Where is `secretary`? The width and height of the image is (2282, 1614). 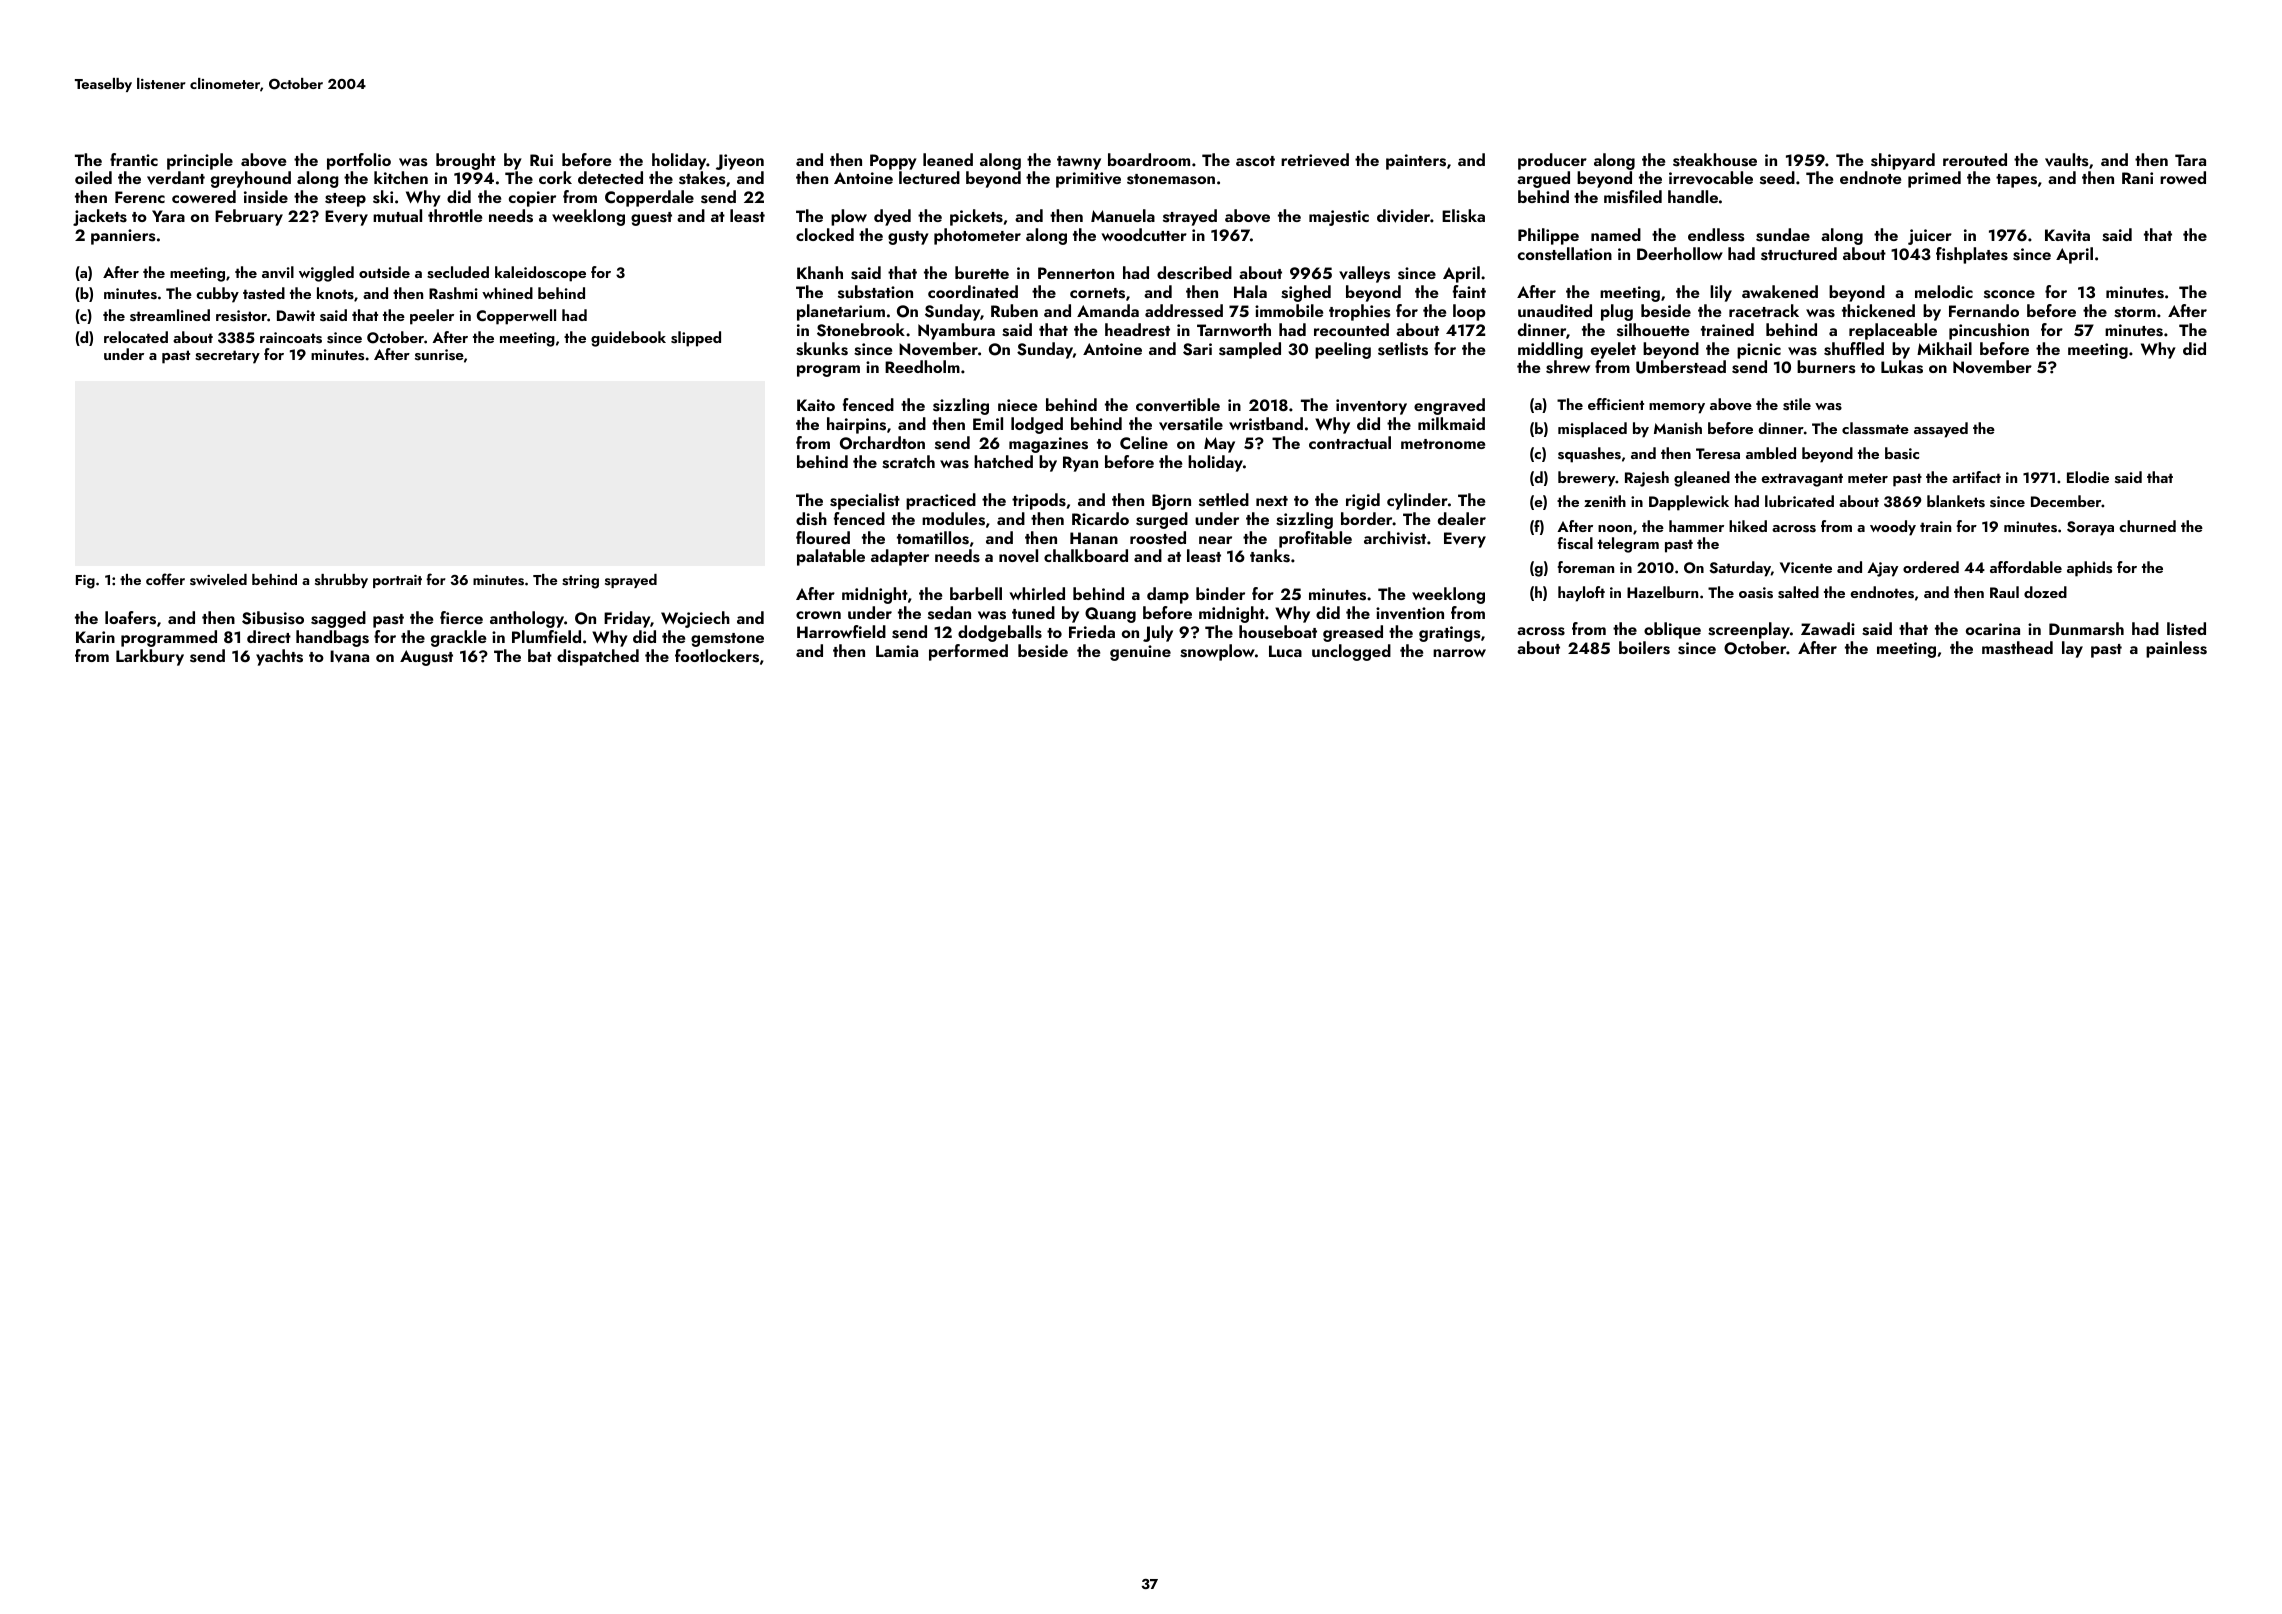
secretary is located at coordinates (227, 357).
